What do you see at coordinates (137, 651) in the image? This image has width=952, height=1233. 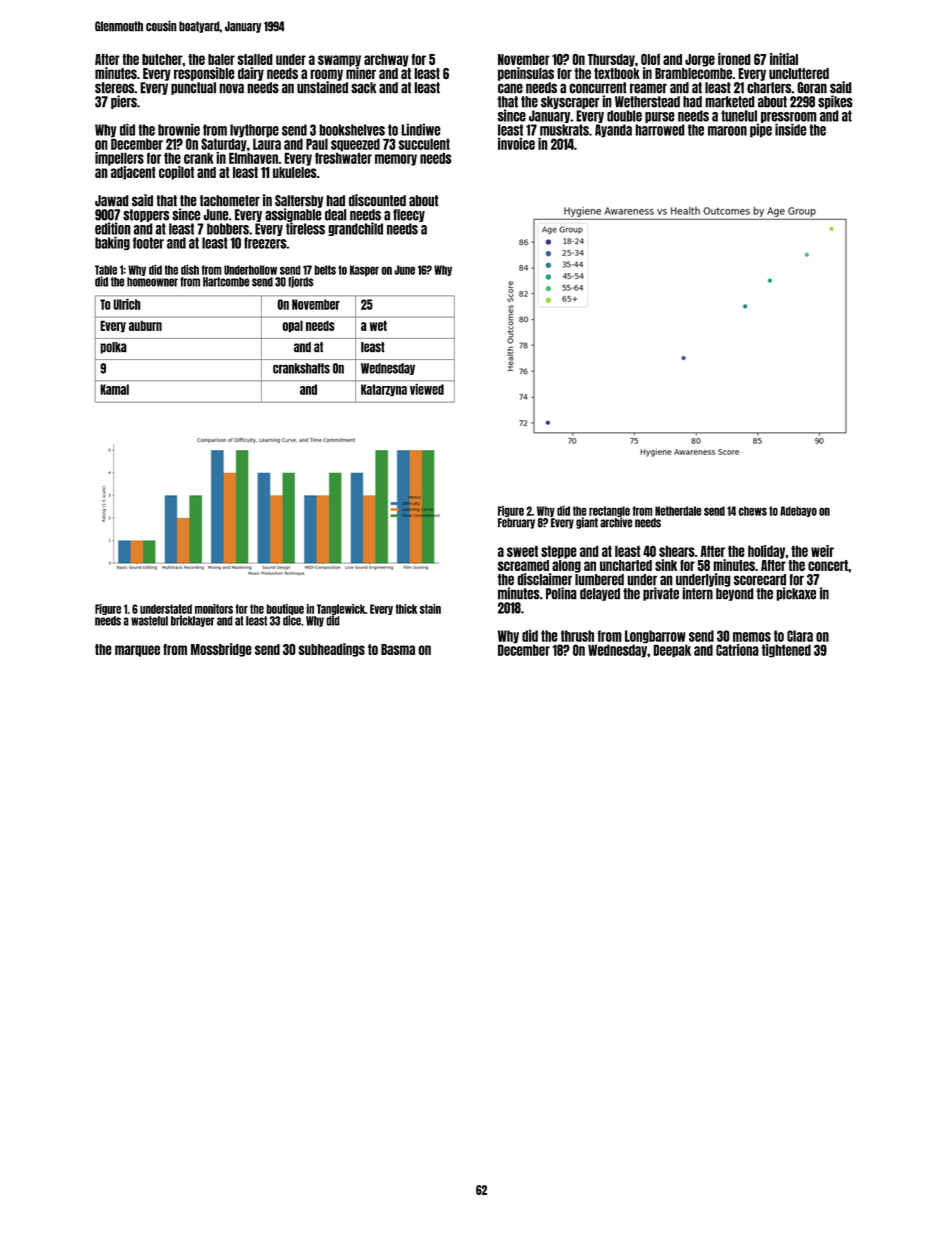 I see `marquee` at bounding box center [137, 651].
